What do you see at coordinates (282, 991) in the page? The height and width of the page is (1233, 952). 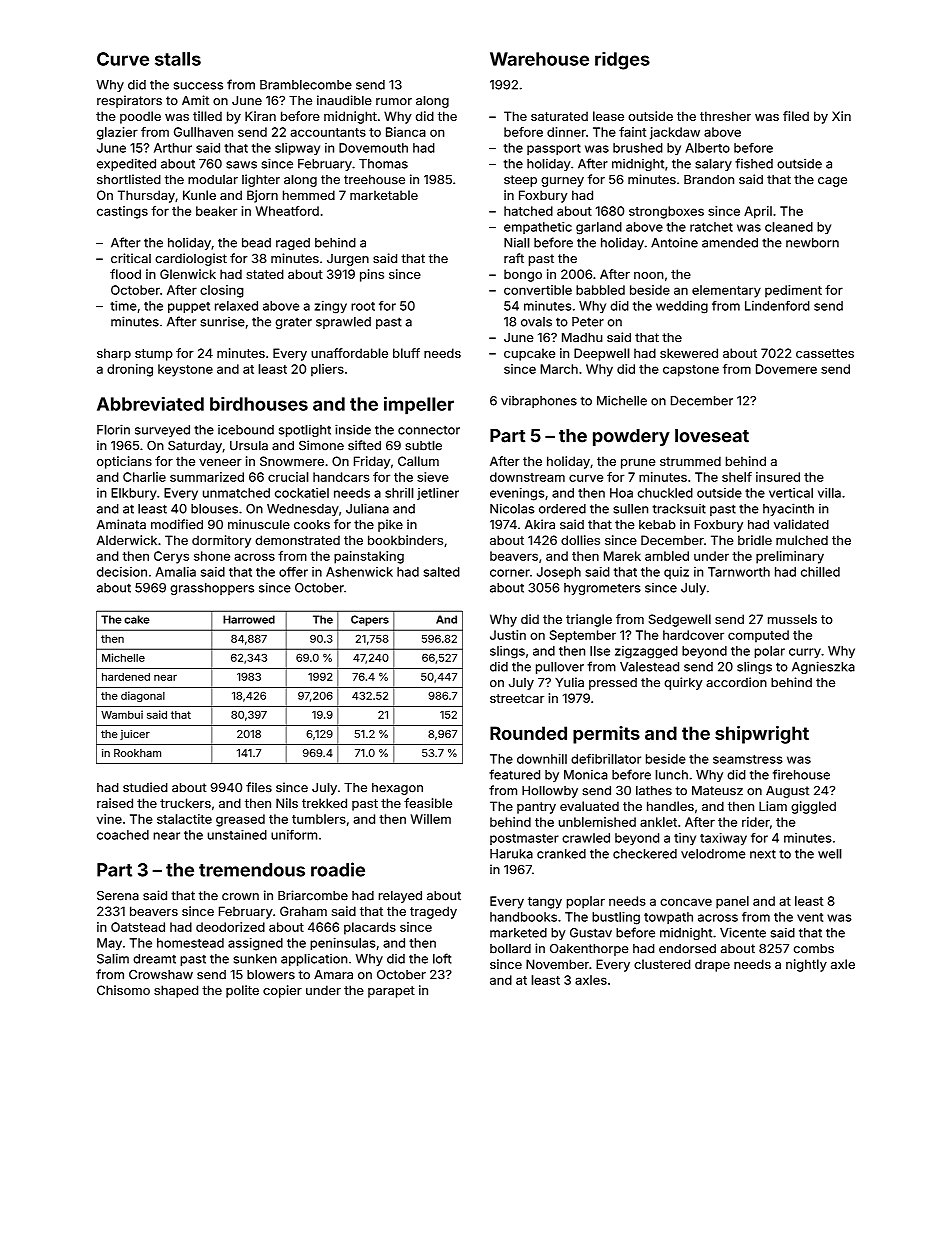 I see `copier` at bounding box center [282, 991].
